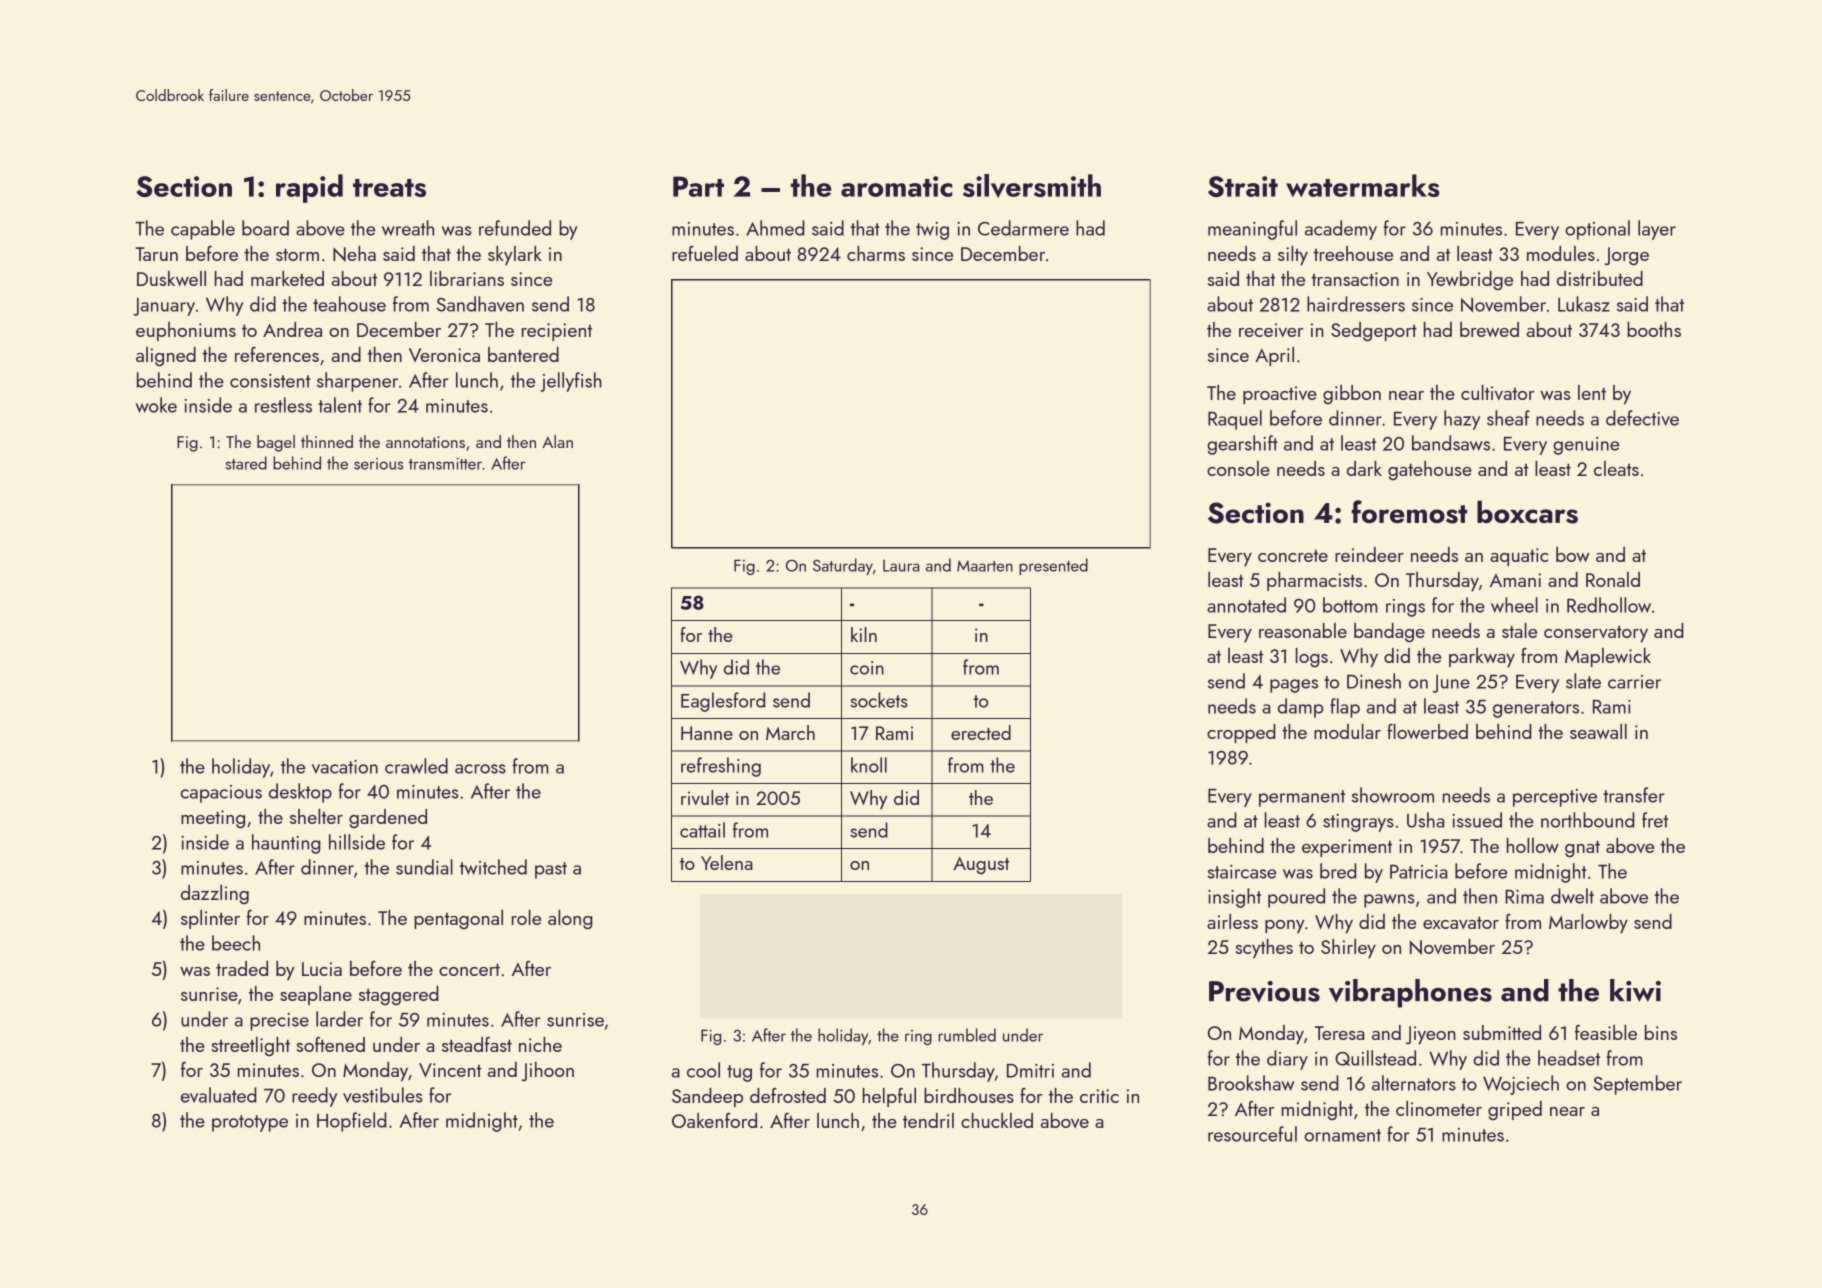 The height and width of the image is (1288, 1822). What do you see at coordinates (1597, 230) in the image?
I see `optional` at bounding box center [1597, 230].
